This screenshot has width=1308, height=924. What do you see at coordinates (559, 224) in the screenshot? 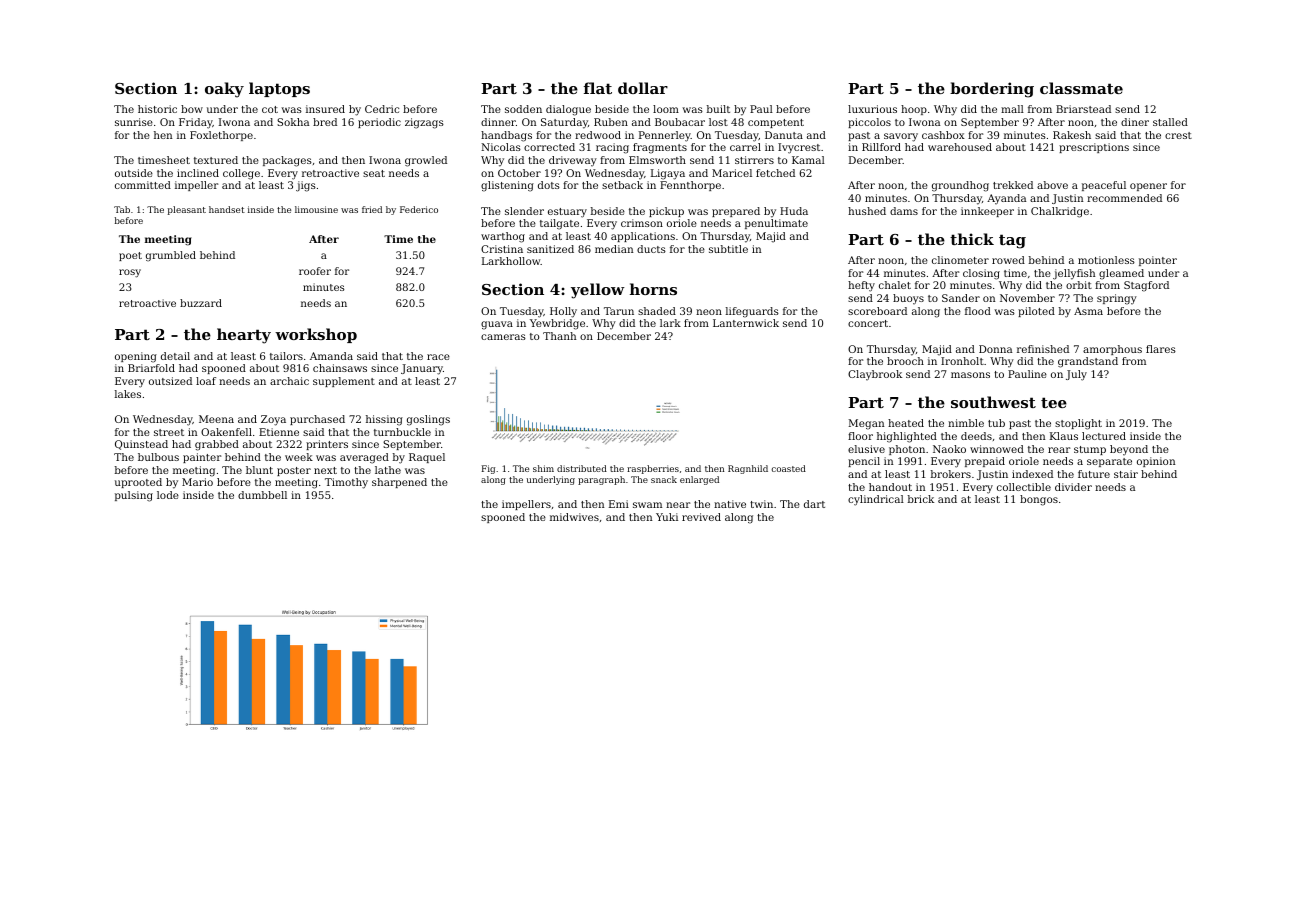
I see `tailgate` at bounding box center [559, 224].
